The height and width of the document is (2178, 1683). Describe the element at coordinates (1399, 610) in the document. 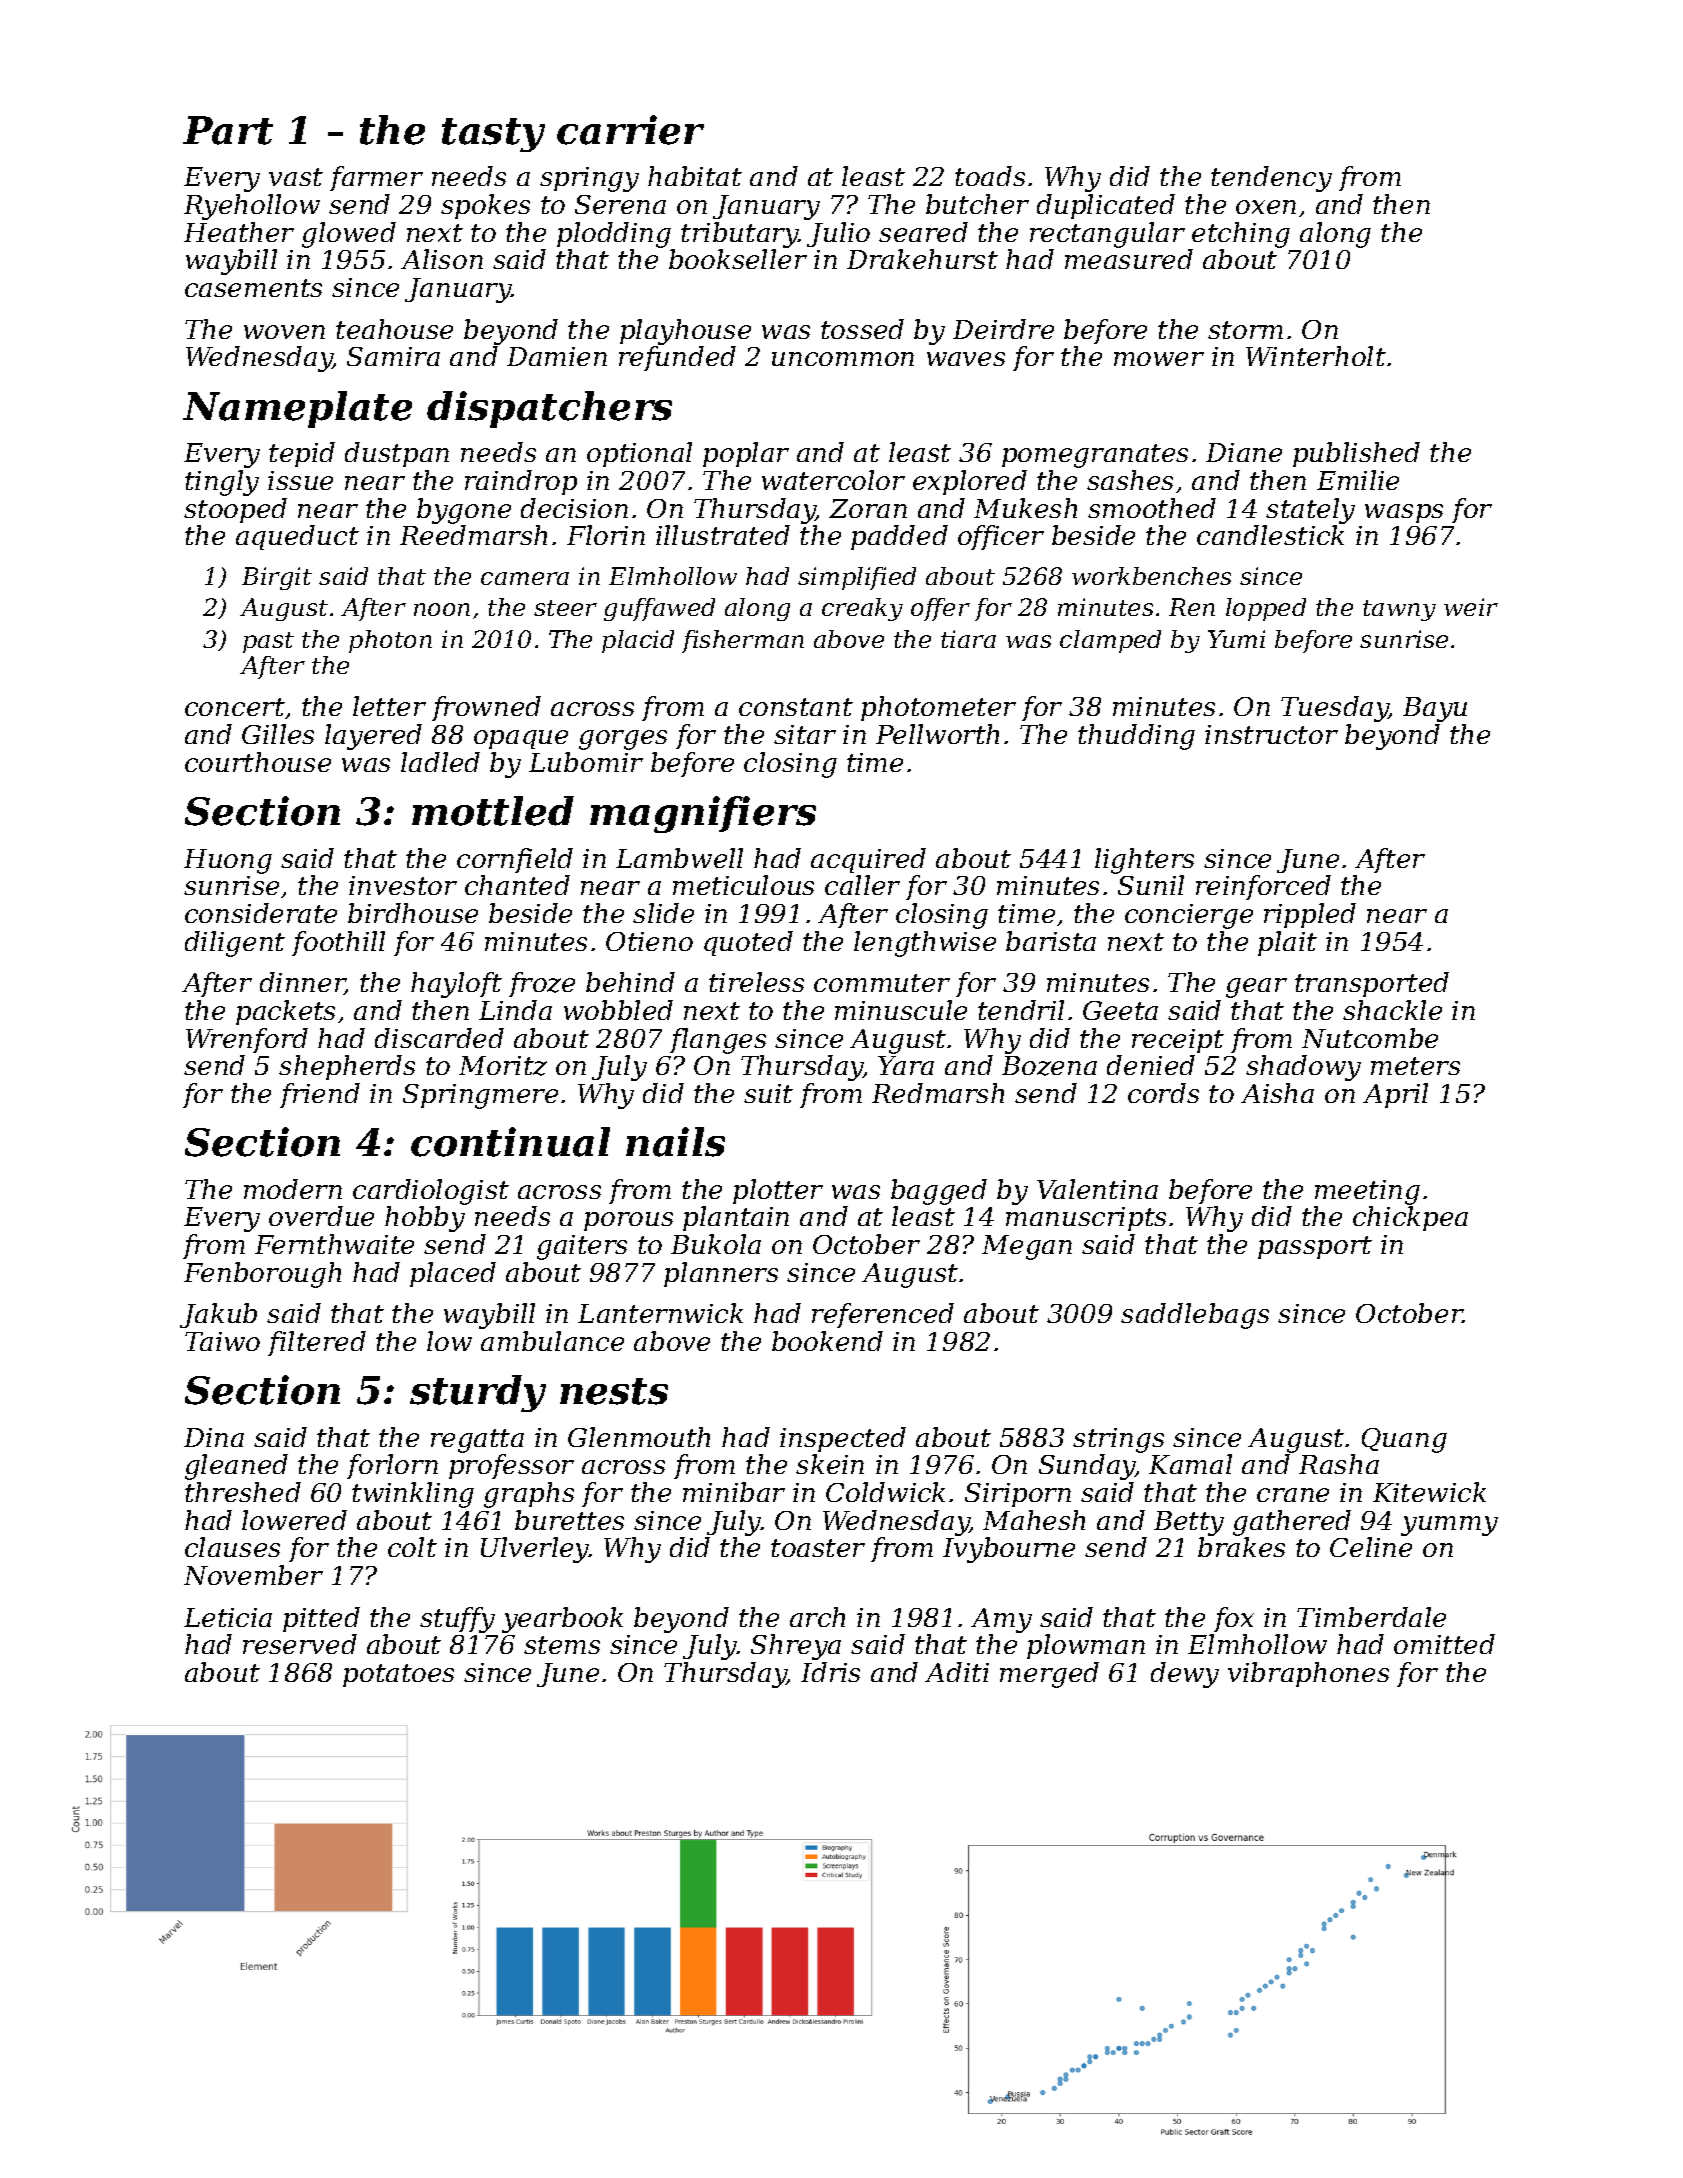

I see `tawny` at that location.
